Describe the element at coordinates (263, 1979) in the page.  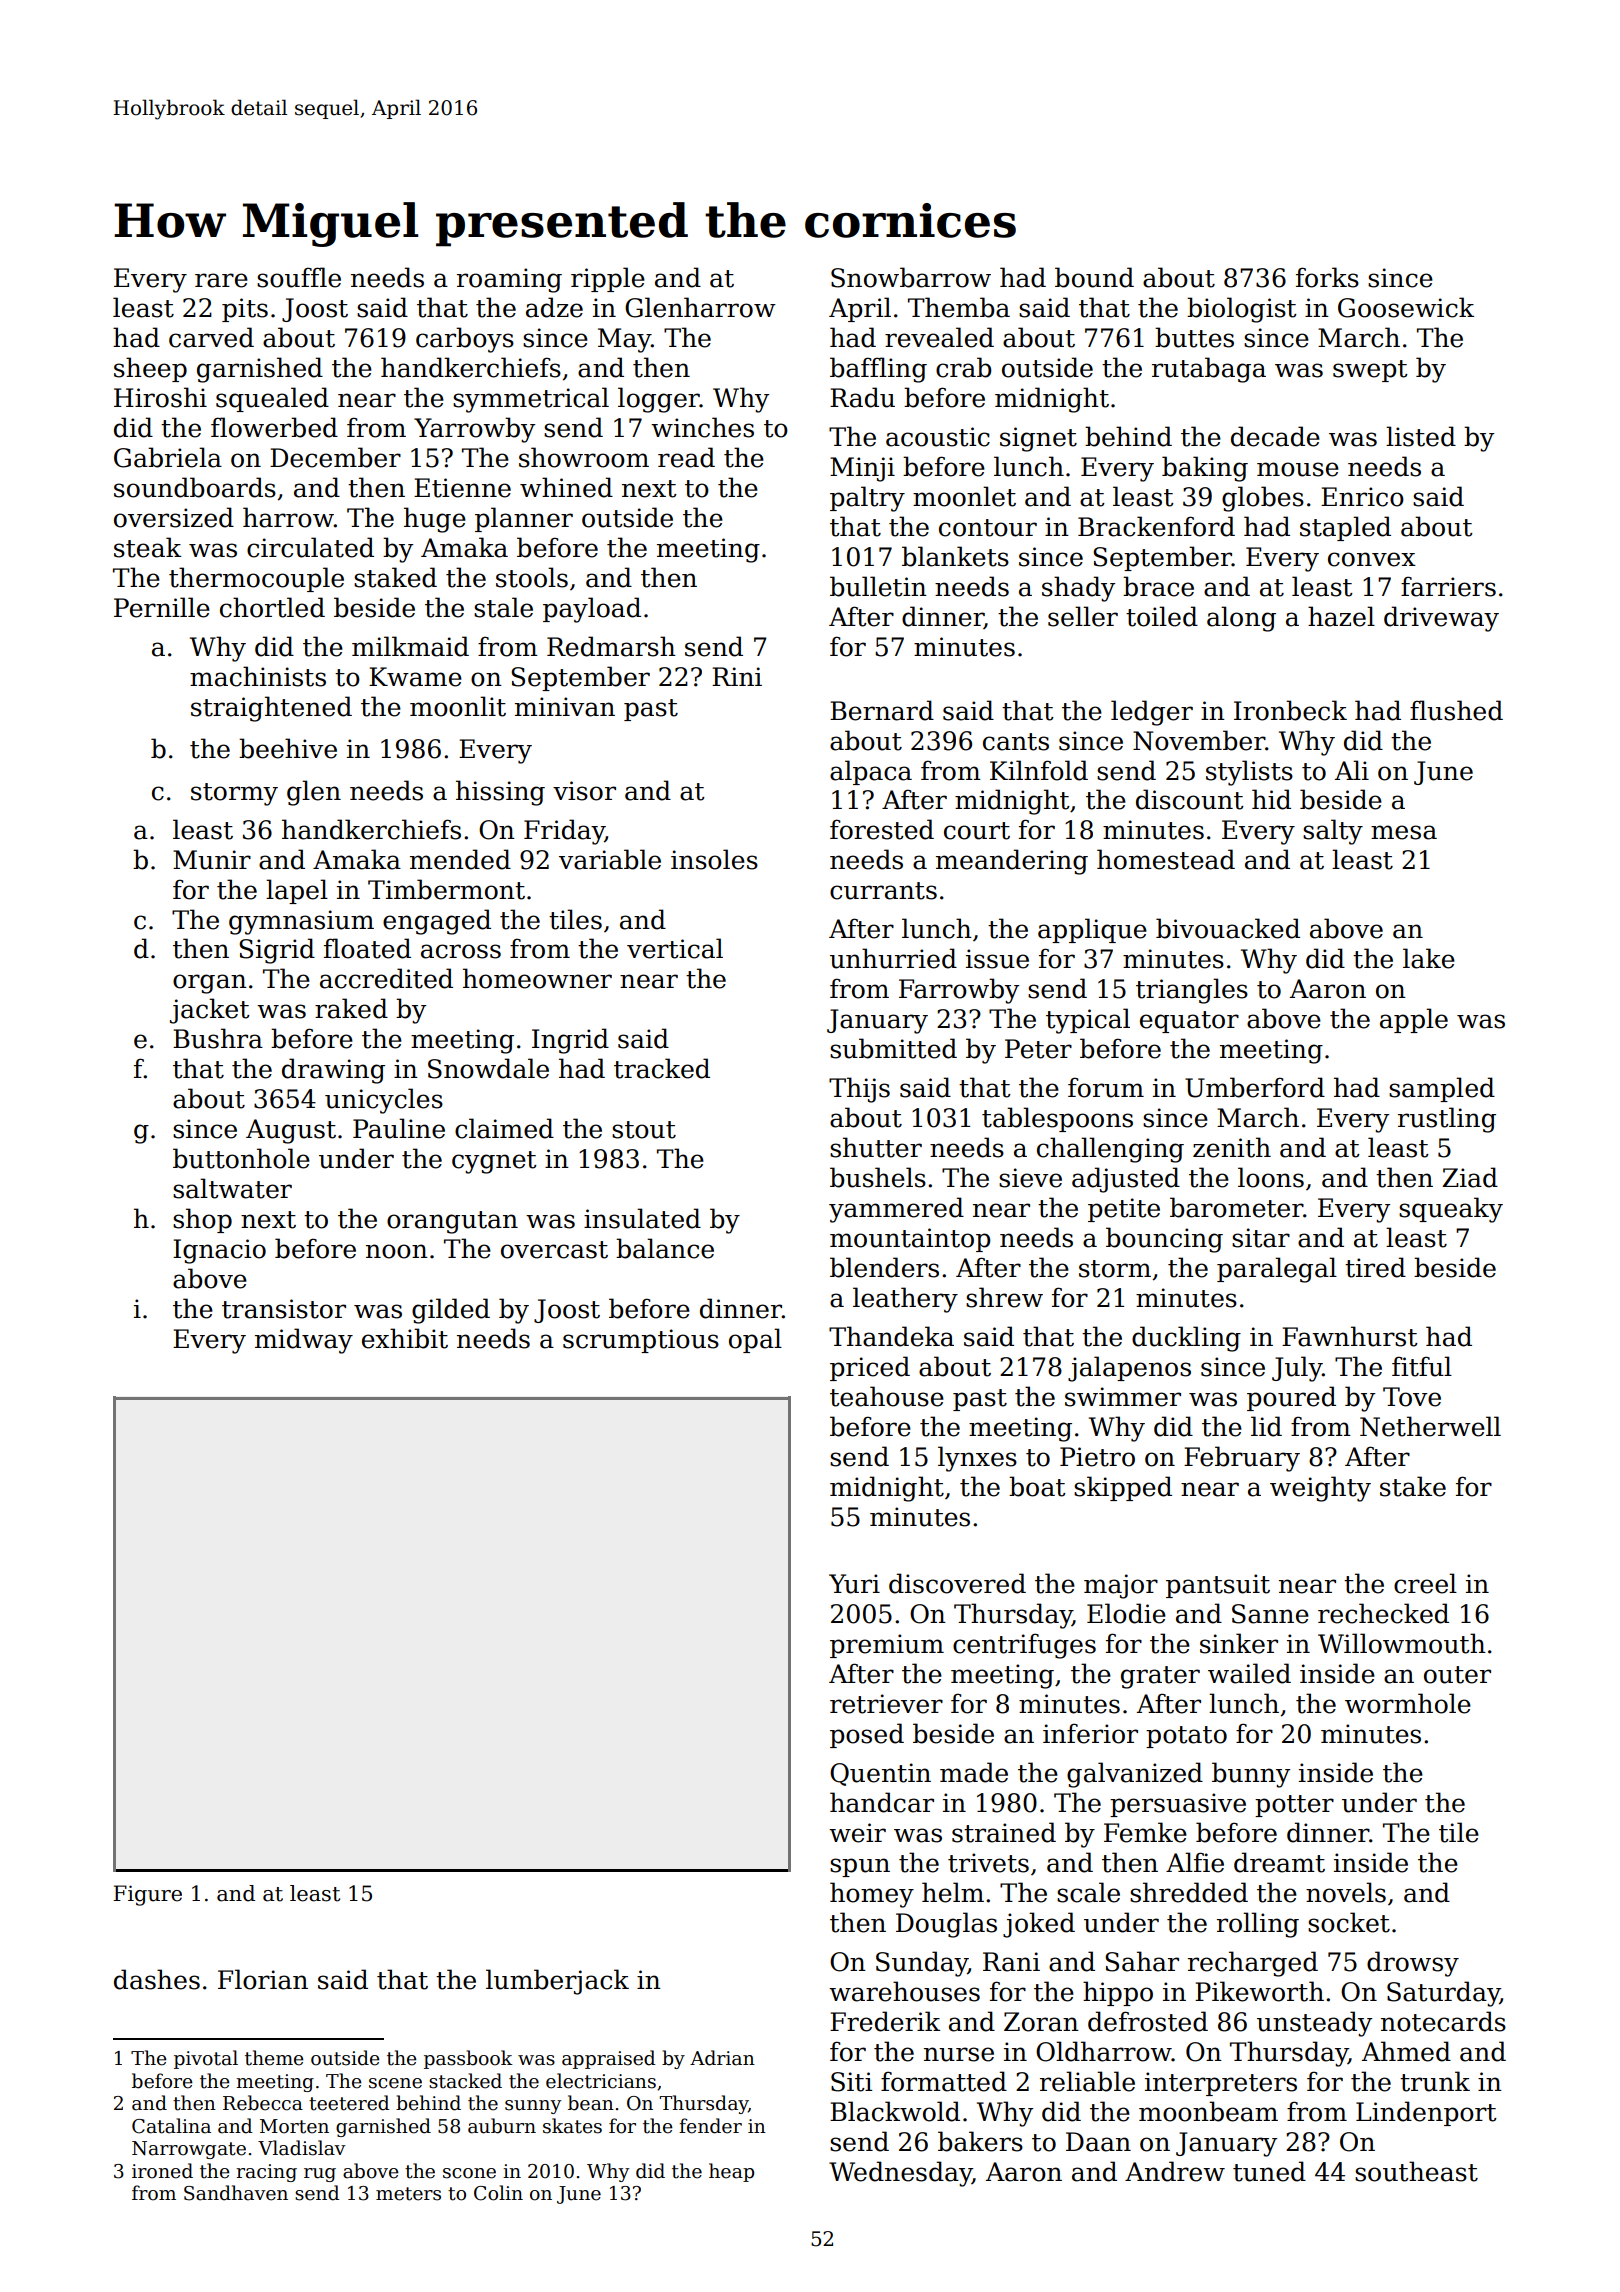
I see `Florian` at that location.
